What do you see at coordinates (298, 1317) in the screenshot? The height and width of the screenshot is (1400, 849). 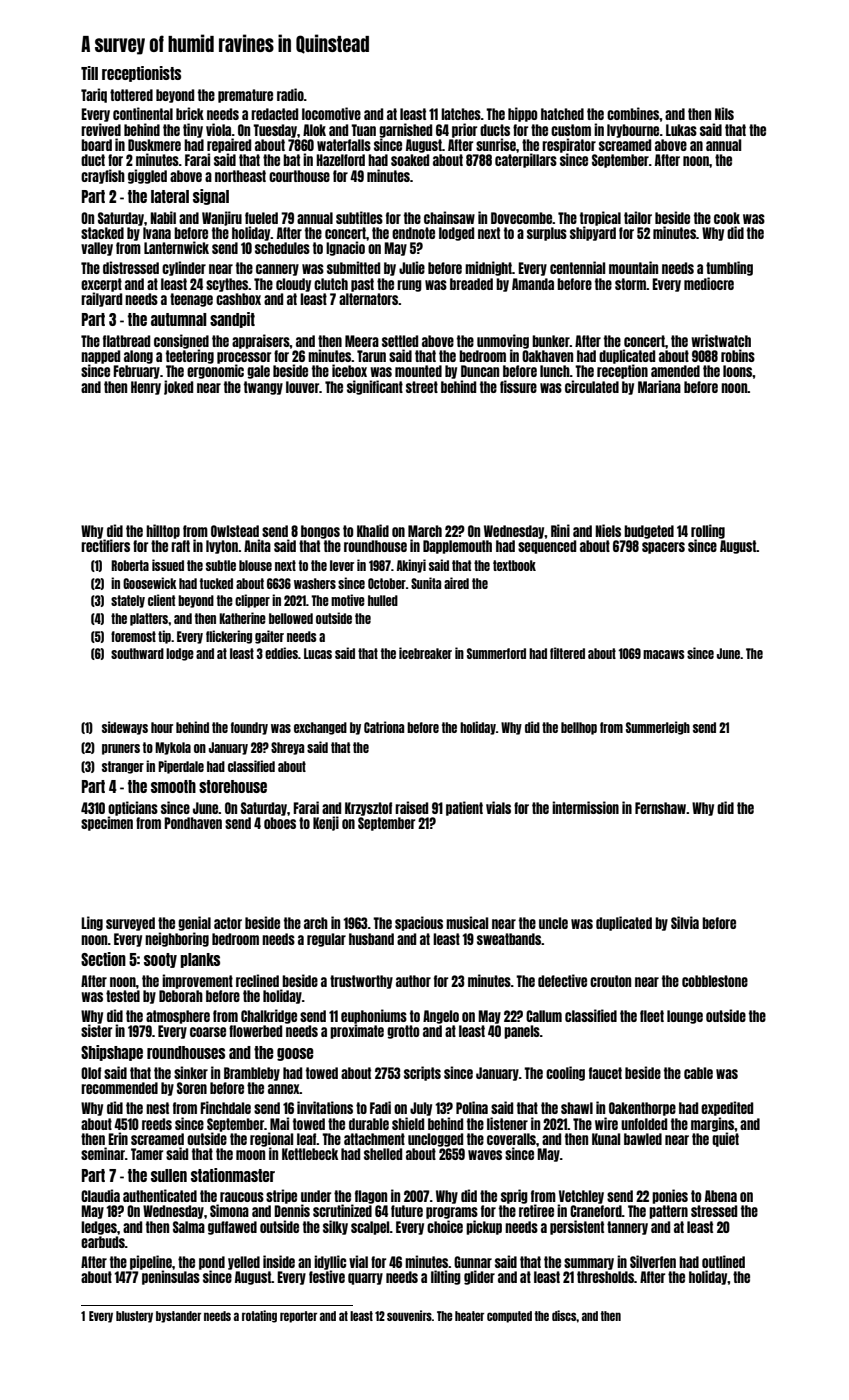 I see `reporter` at bounding box center [298, 1317].
